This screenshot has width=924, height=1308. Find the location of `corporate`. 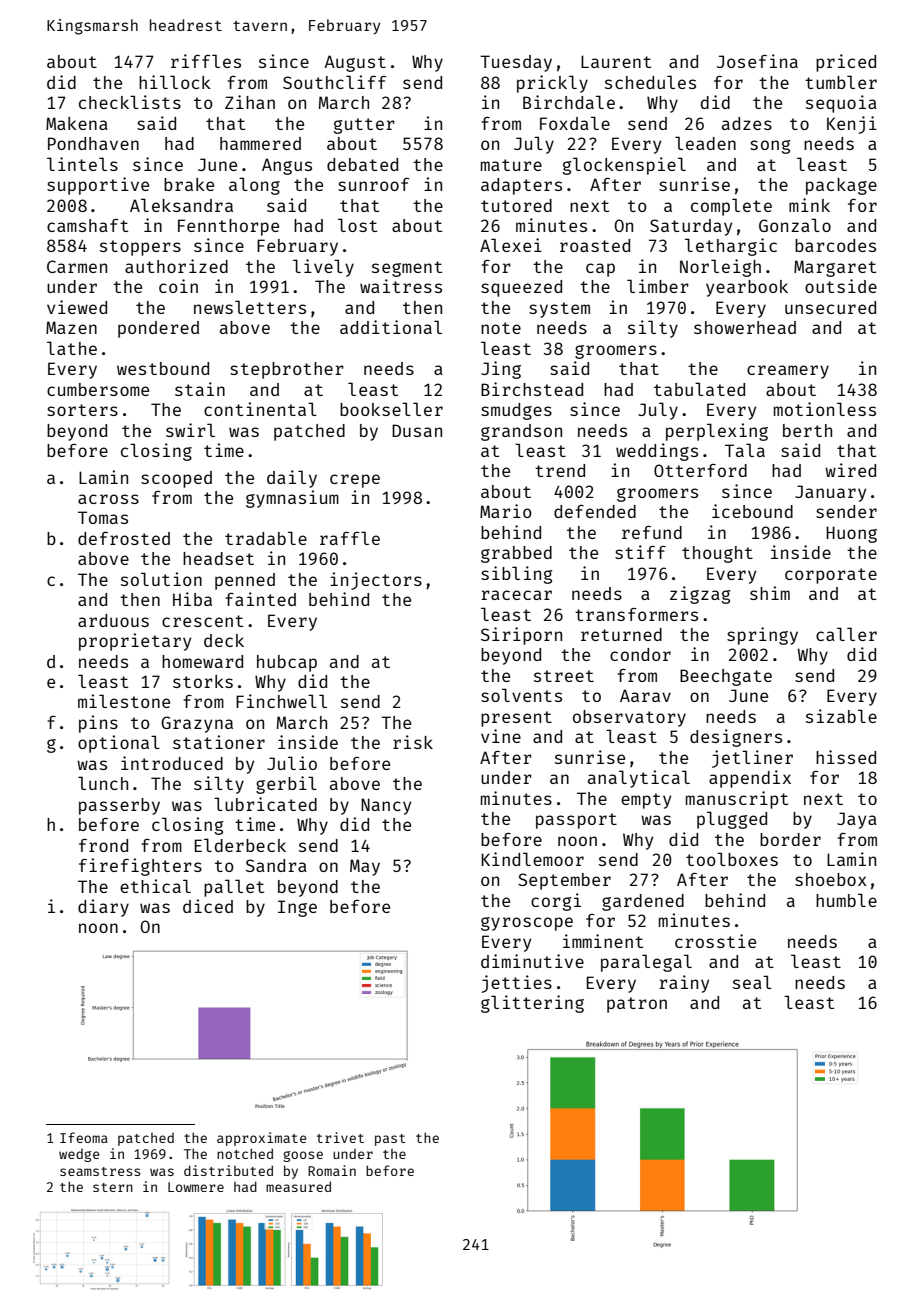

corporate is located at coordinates (831, 576).
